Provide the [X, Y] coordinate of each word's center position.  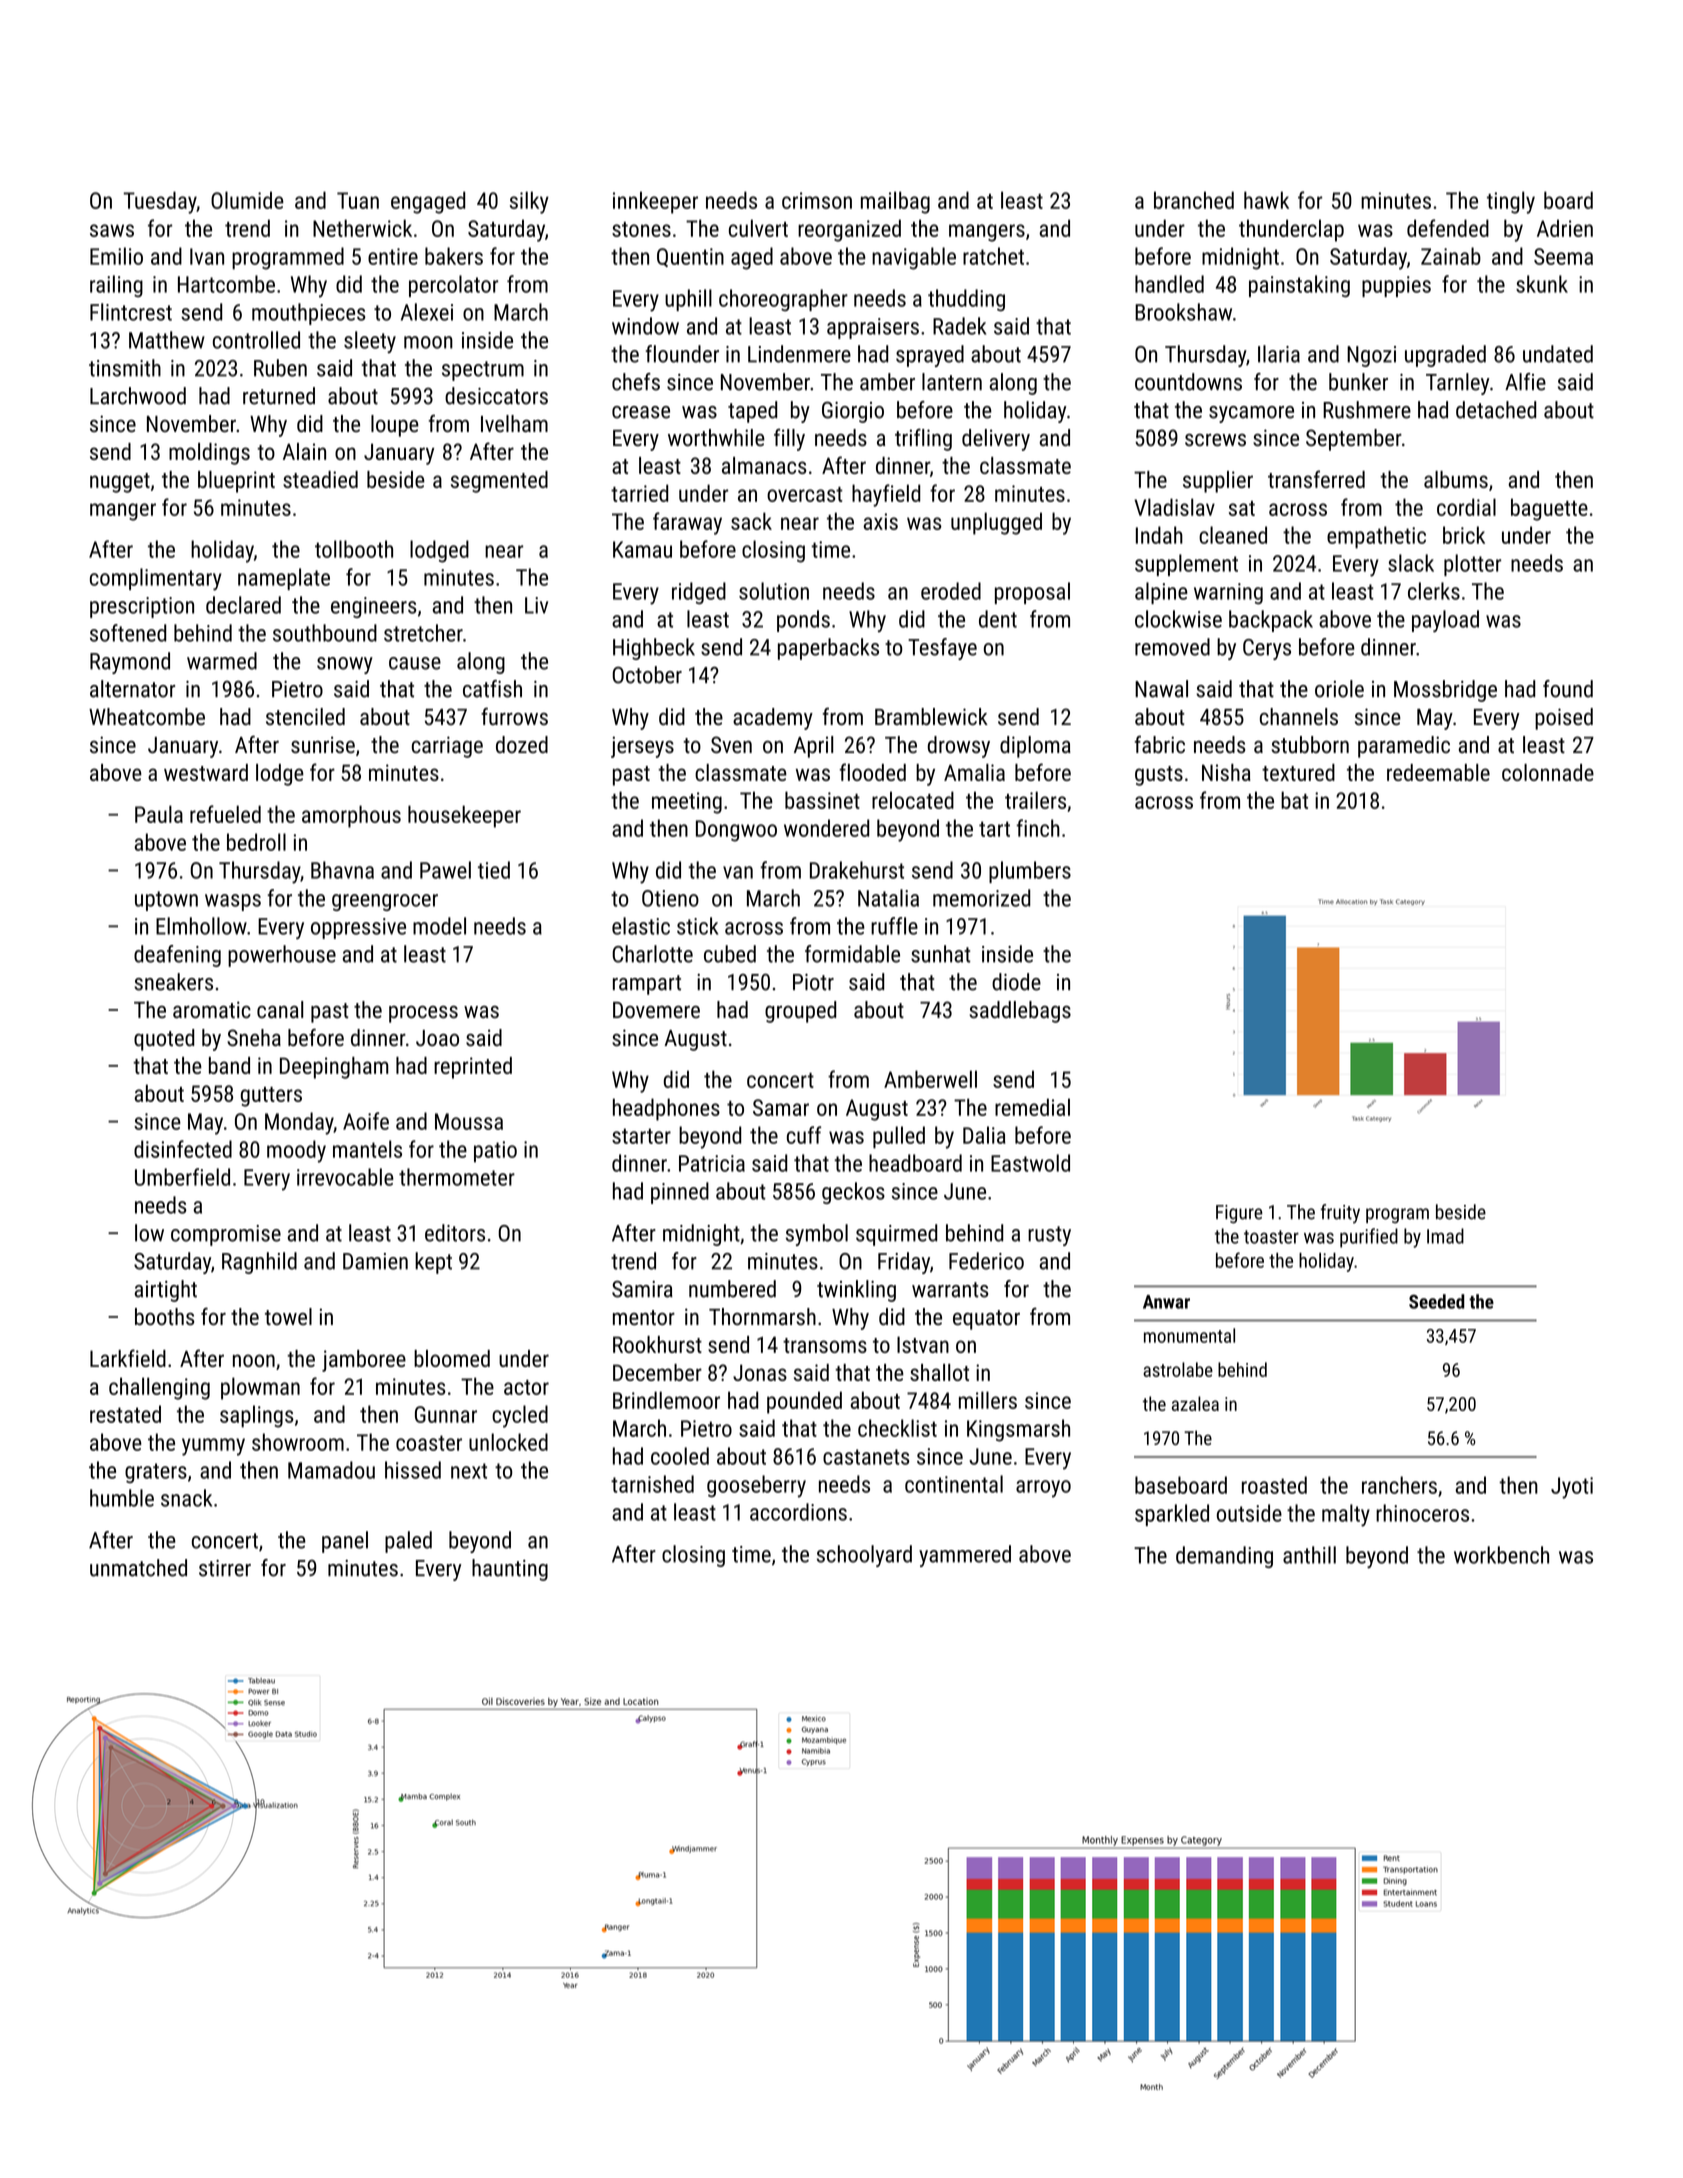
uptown [166, 901]
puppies [1396, 286]
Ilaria [1279, 354]
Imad [1445, 1236]
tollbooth [354, 549]
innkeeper [655, 202]
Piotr [813, 982]
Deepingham [334, 1068]
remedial [1032, 1107]
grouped [800, 1012]
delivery [996, 440]
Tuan [358, 200]
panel [345, 1542]
